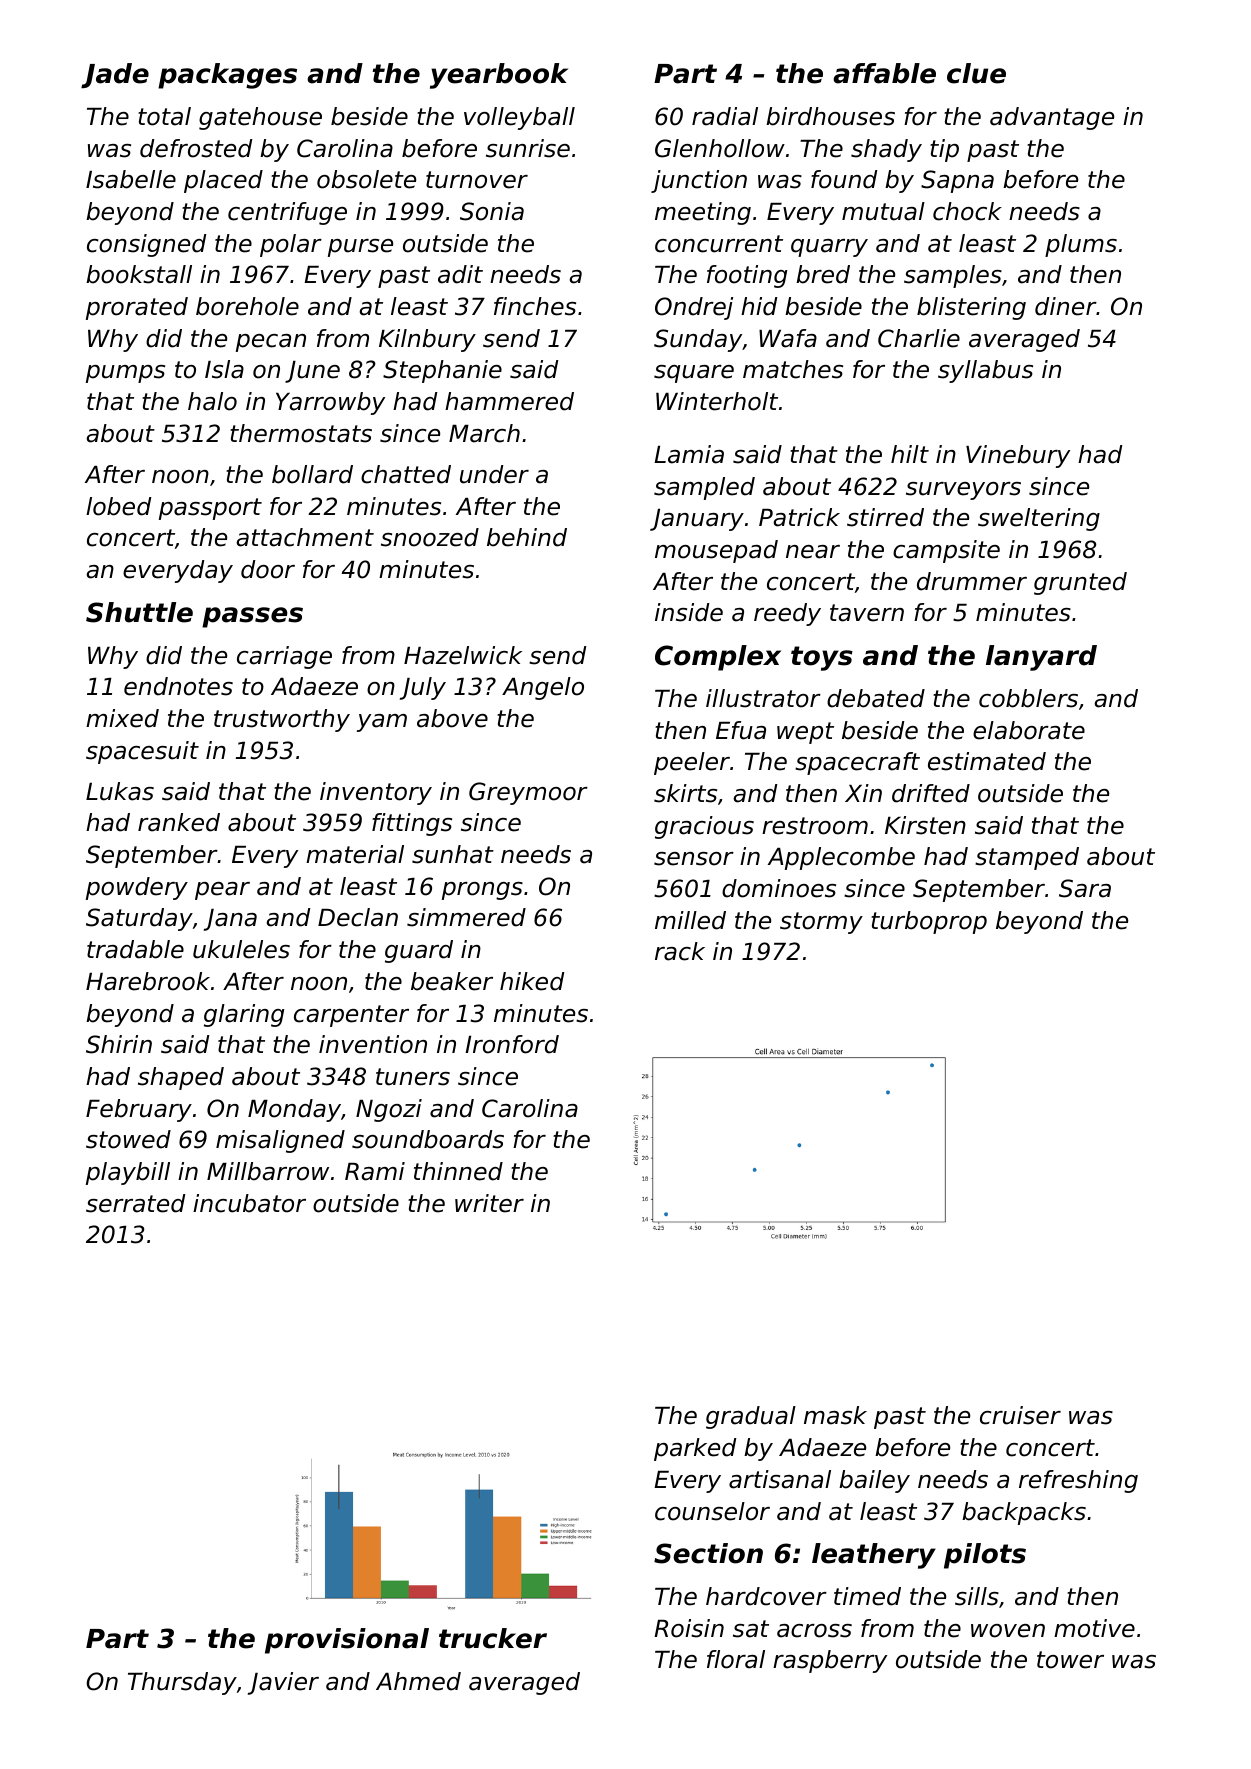 The image size is (1251, 1769). Describe the element at coordinates (519, 118) in the document. I see `volleyball` at that location.
